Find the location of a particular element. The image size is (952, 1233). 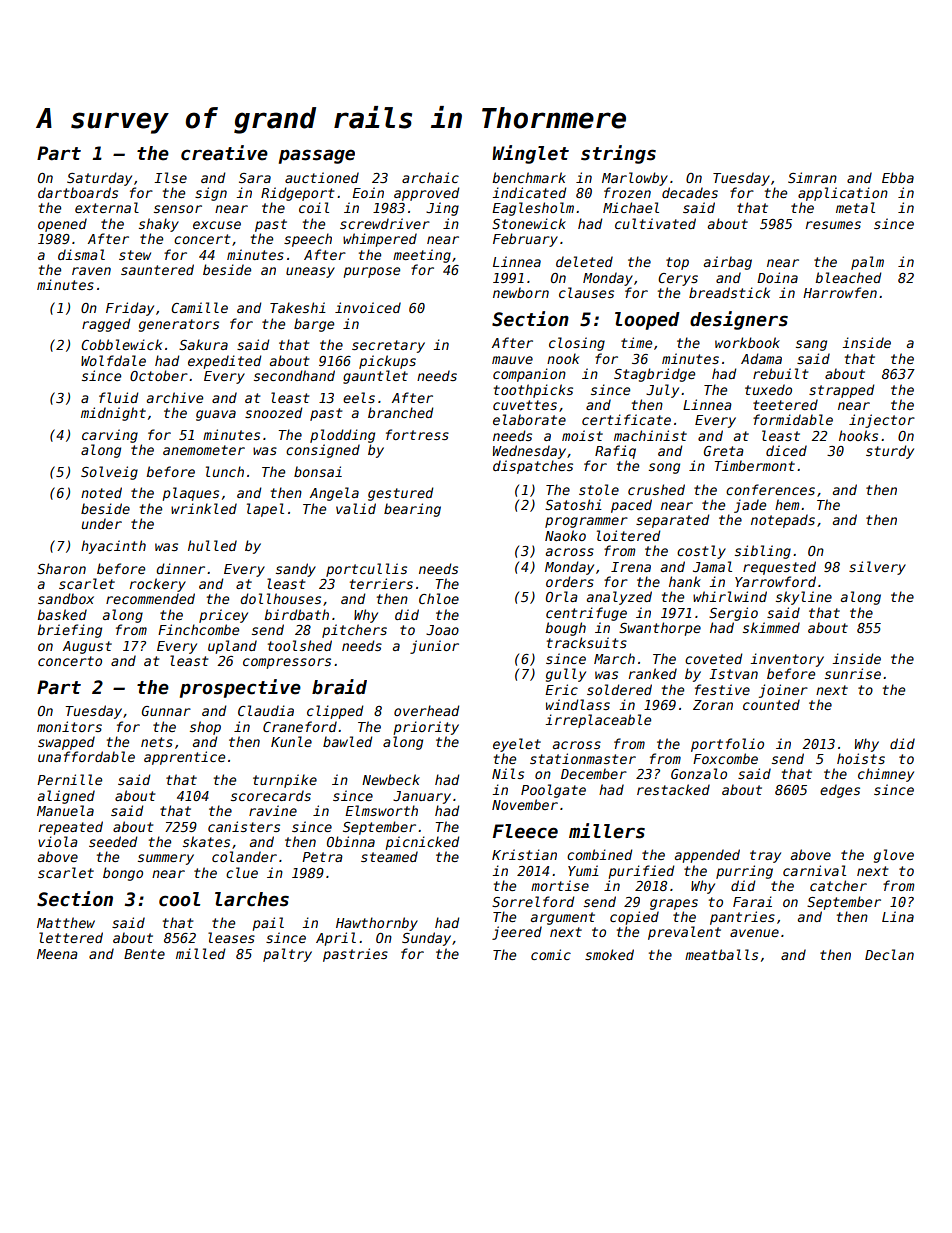

sunrise is located at coordinates (853, 673).
